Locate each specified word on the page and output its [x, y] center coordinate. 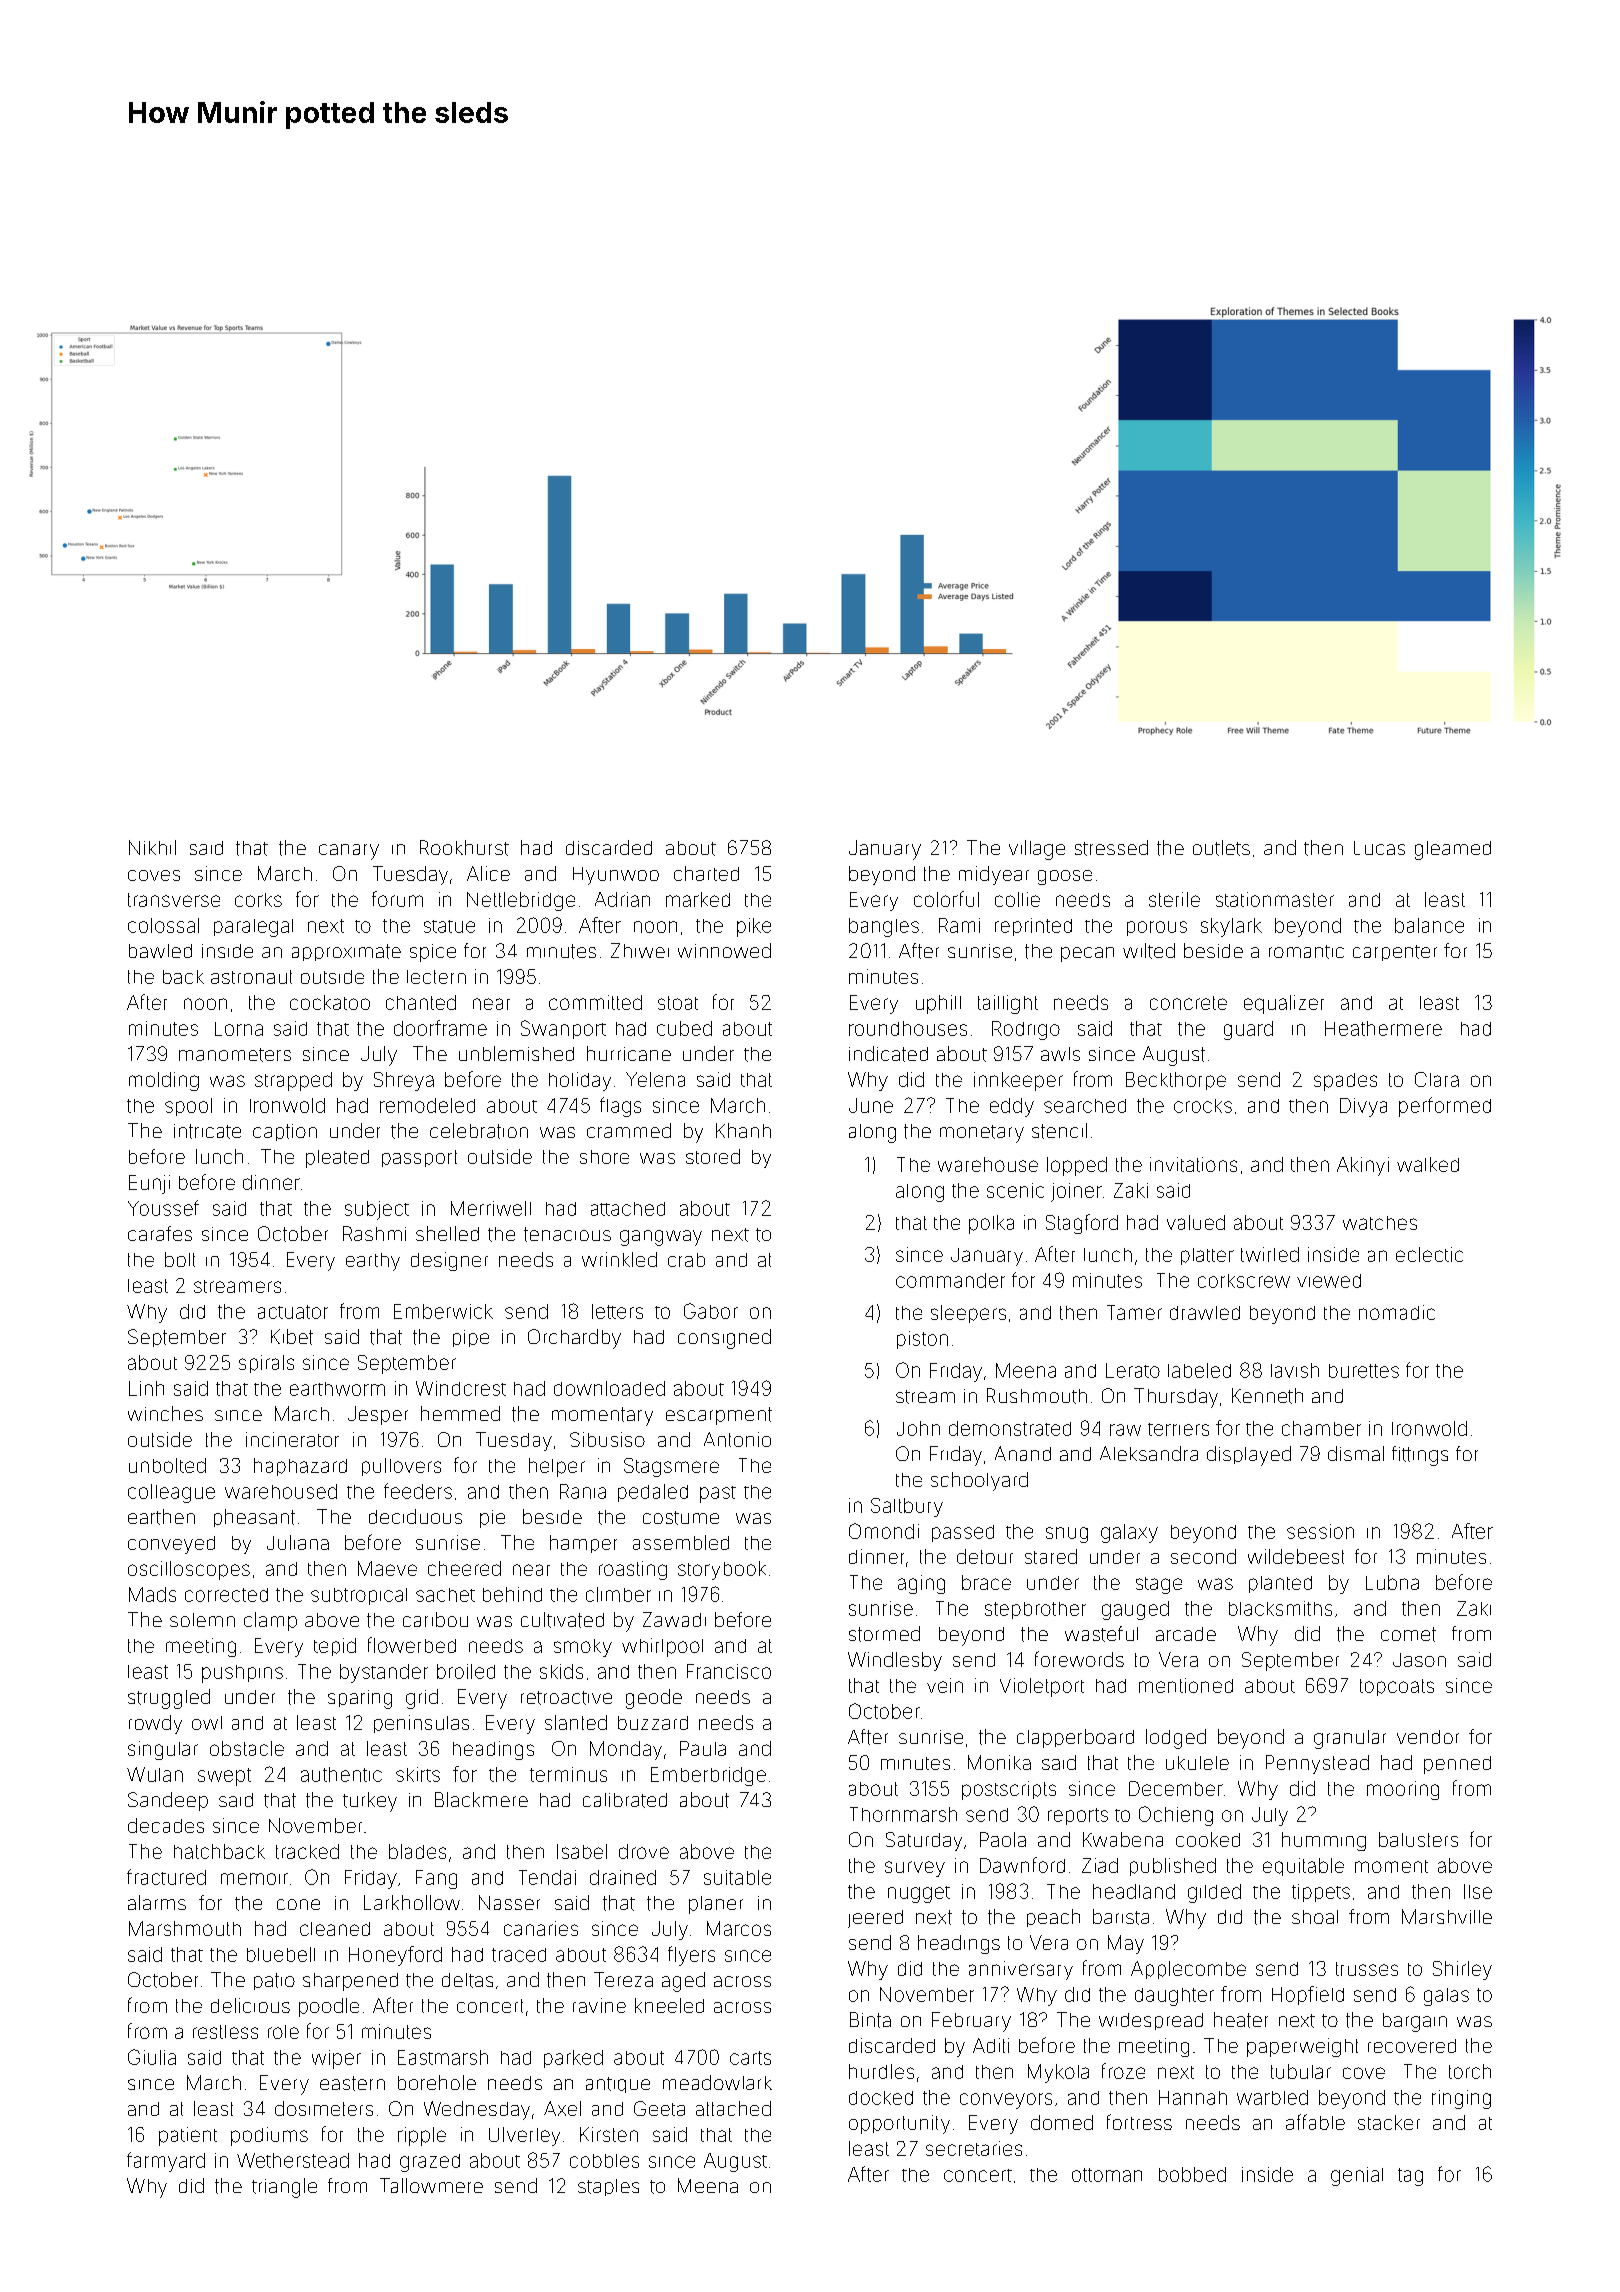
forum [397, 899]
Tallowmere [431, 2185]
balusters [1418, 1839]
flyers [691, 1956]
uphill [938, 1004]
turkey [370, 1802]
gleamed [1453, 850]
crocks [1203, 1106]
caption [285, 1132]
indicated [888, 1054]
